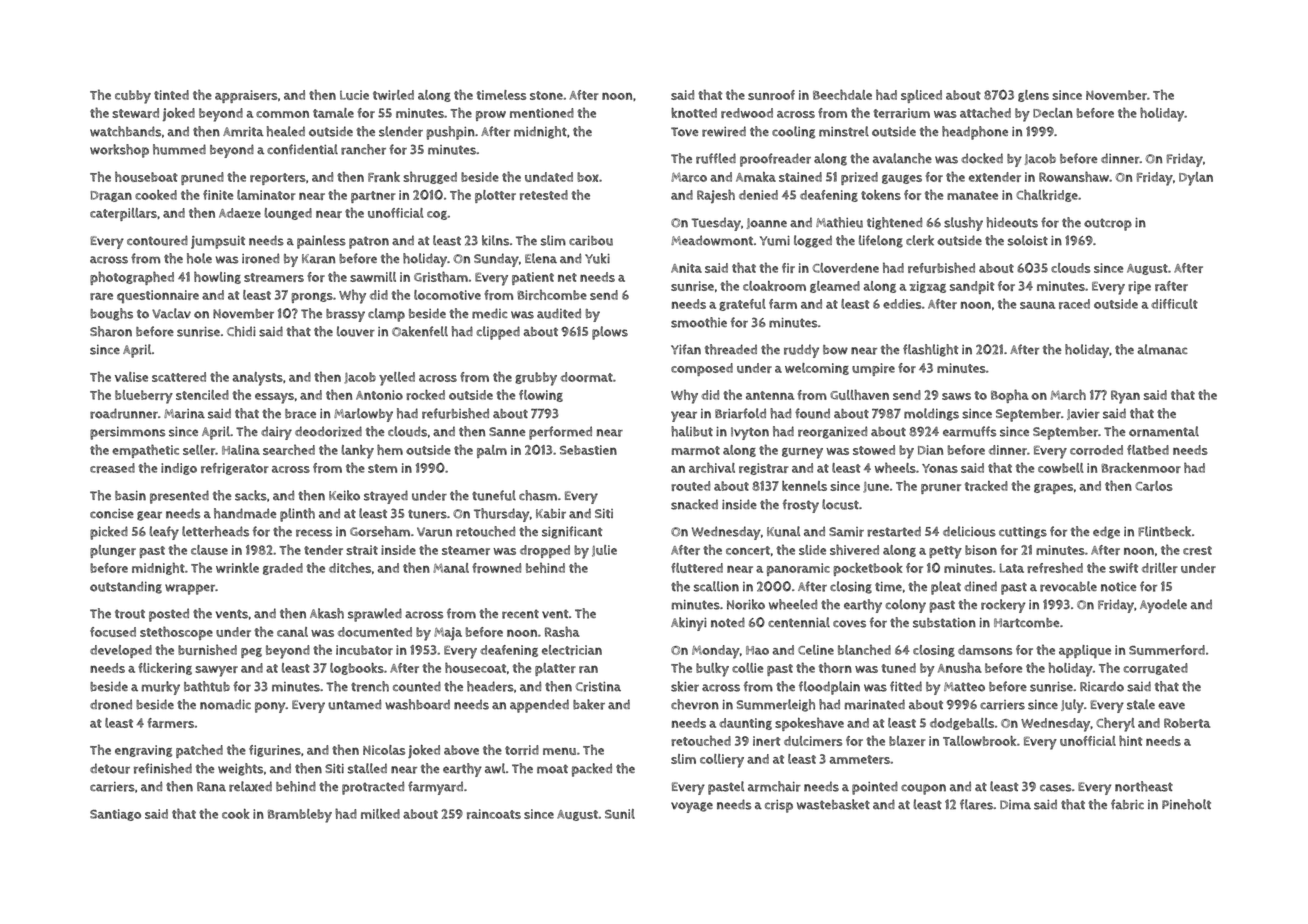  What do you see at coordinates (115, 815) in the screenshot?
I see `Santiago` at bounding box center [115, 815].
